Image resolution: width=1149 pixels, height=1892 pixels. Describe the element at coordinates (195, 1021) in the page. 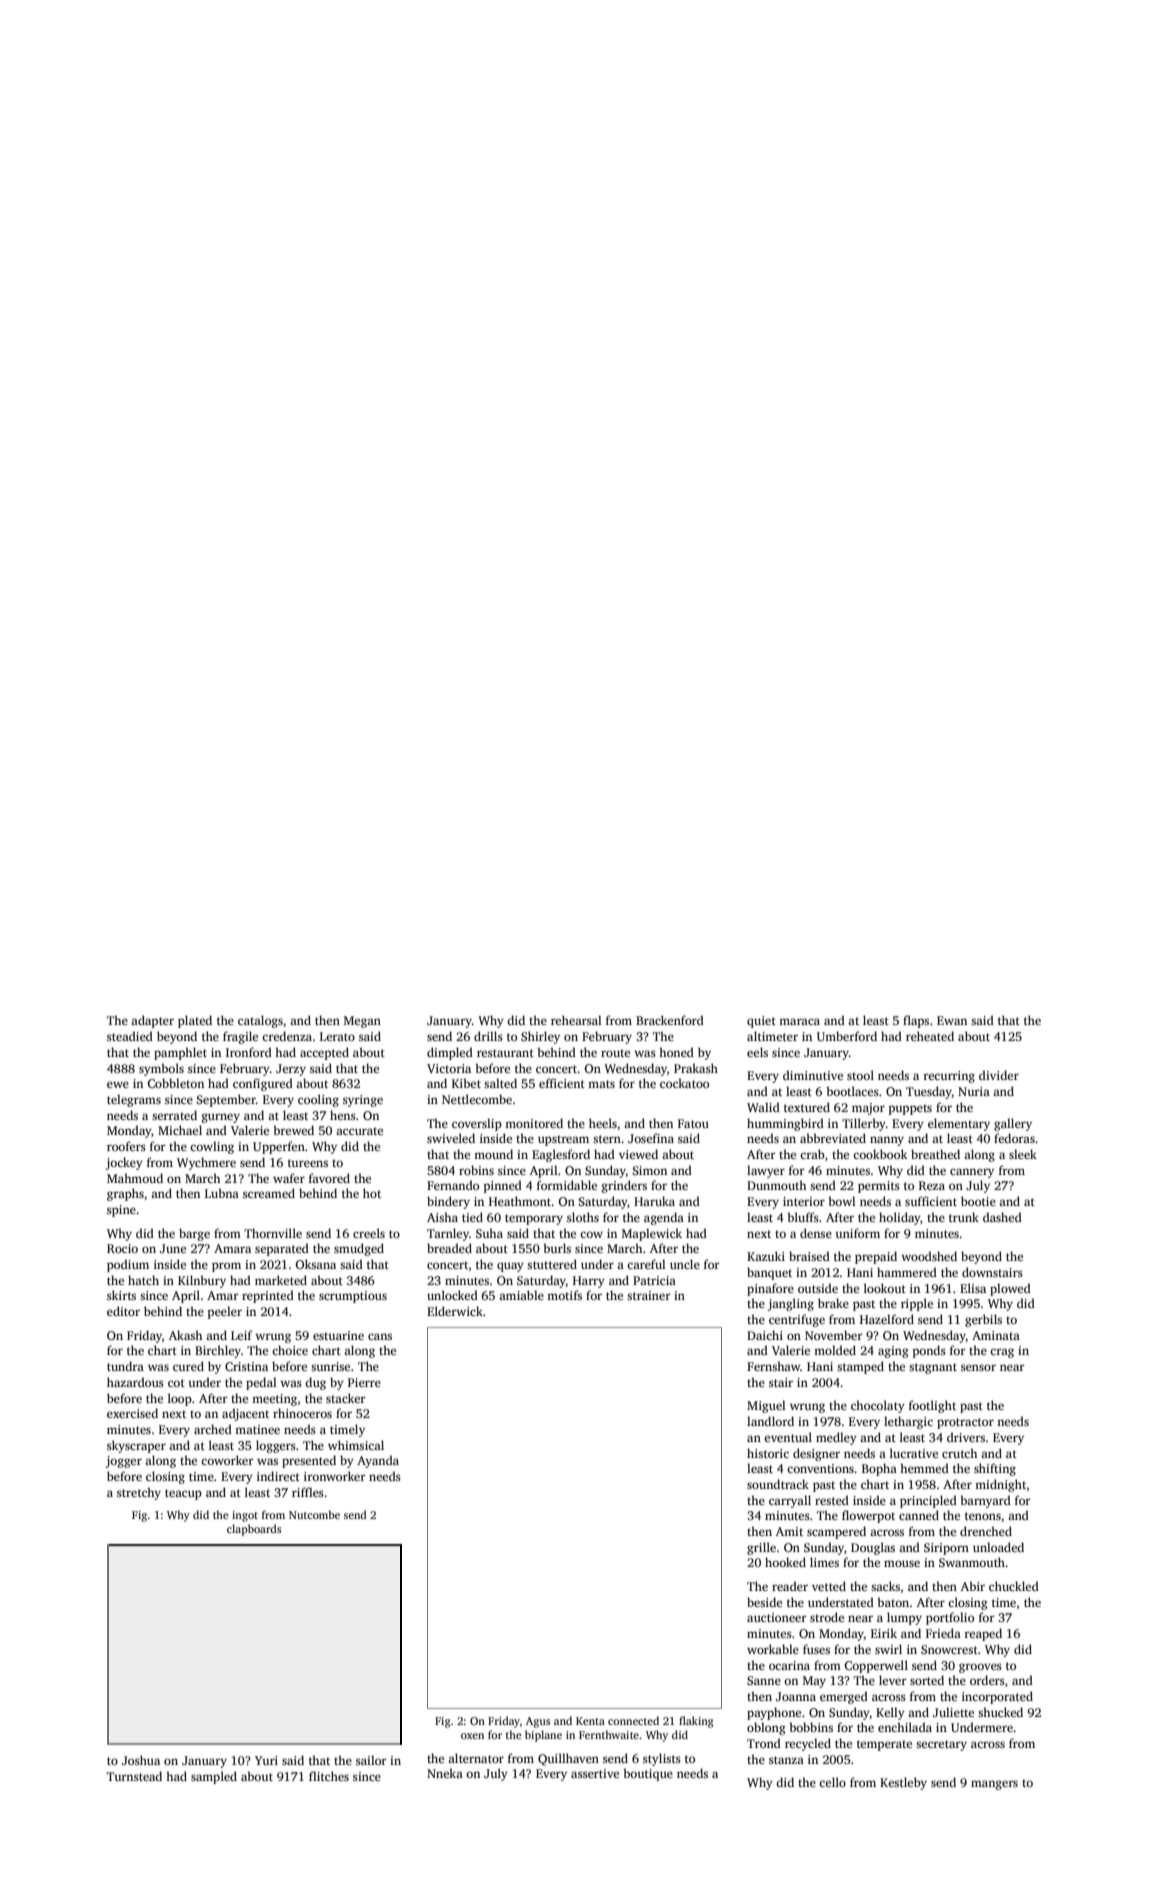

I see `plated` at that location.
